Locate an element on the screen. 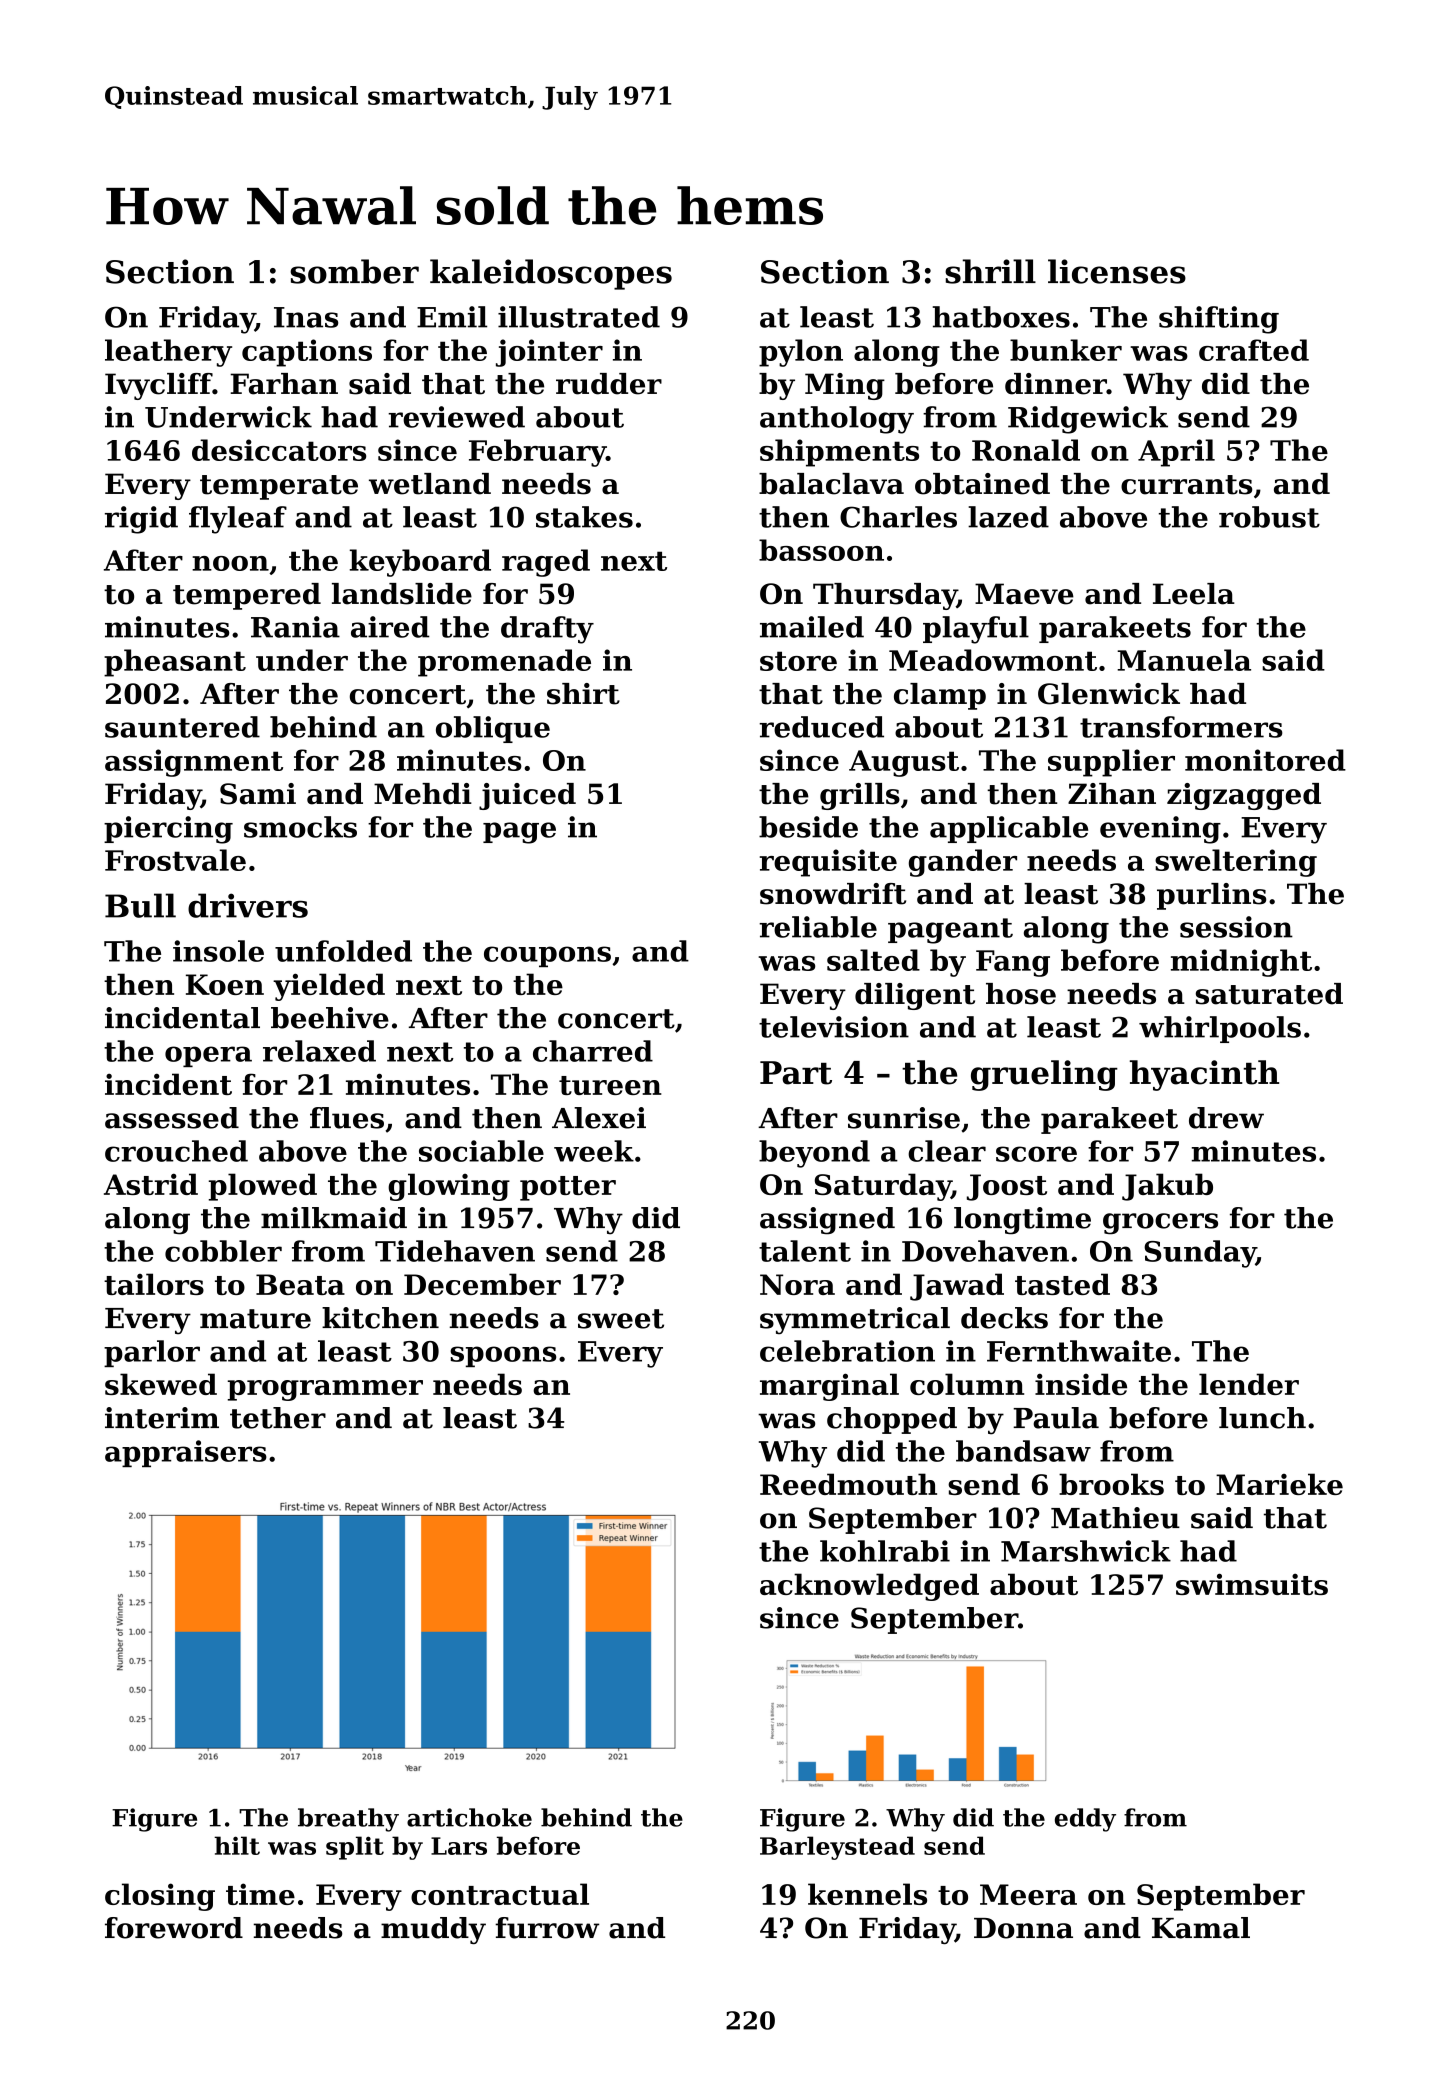 This screenshot has height=2100, width=1450. breathy is located at coordinates (348, 1820).
